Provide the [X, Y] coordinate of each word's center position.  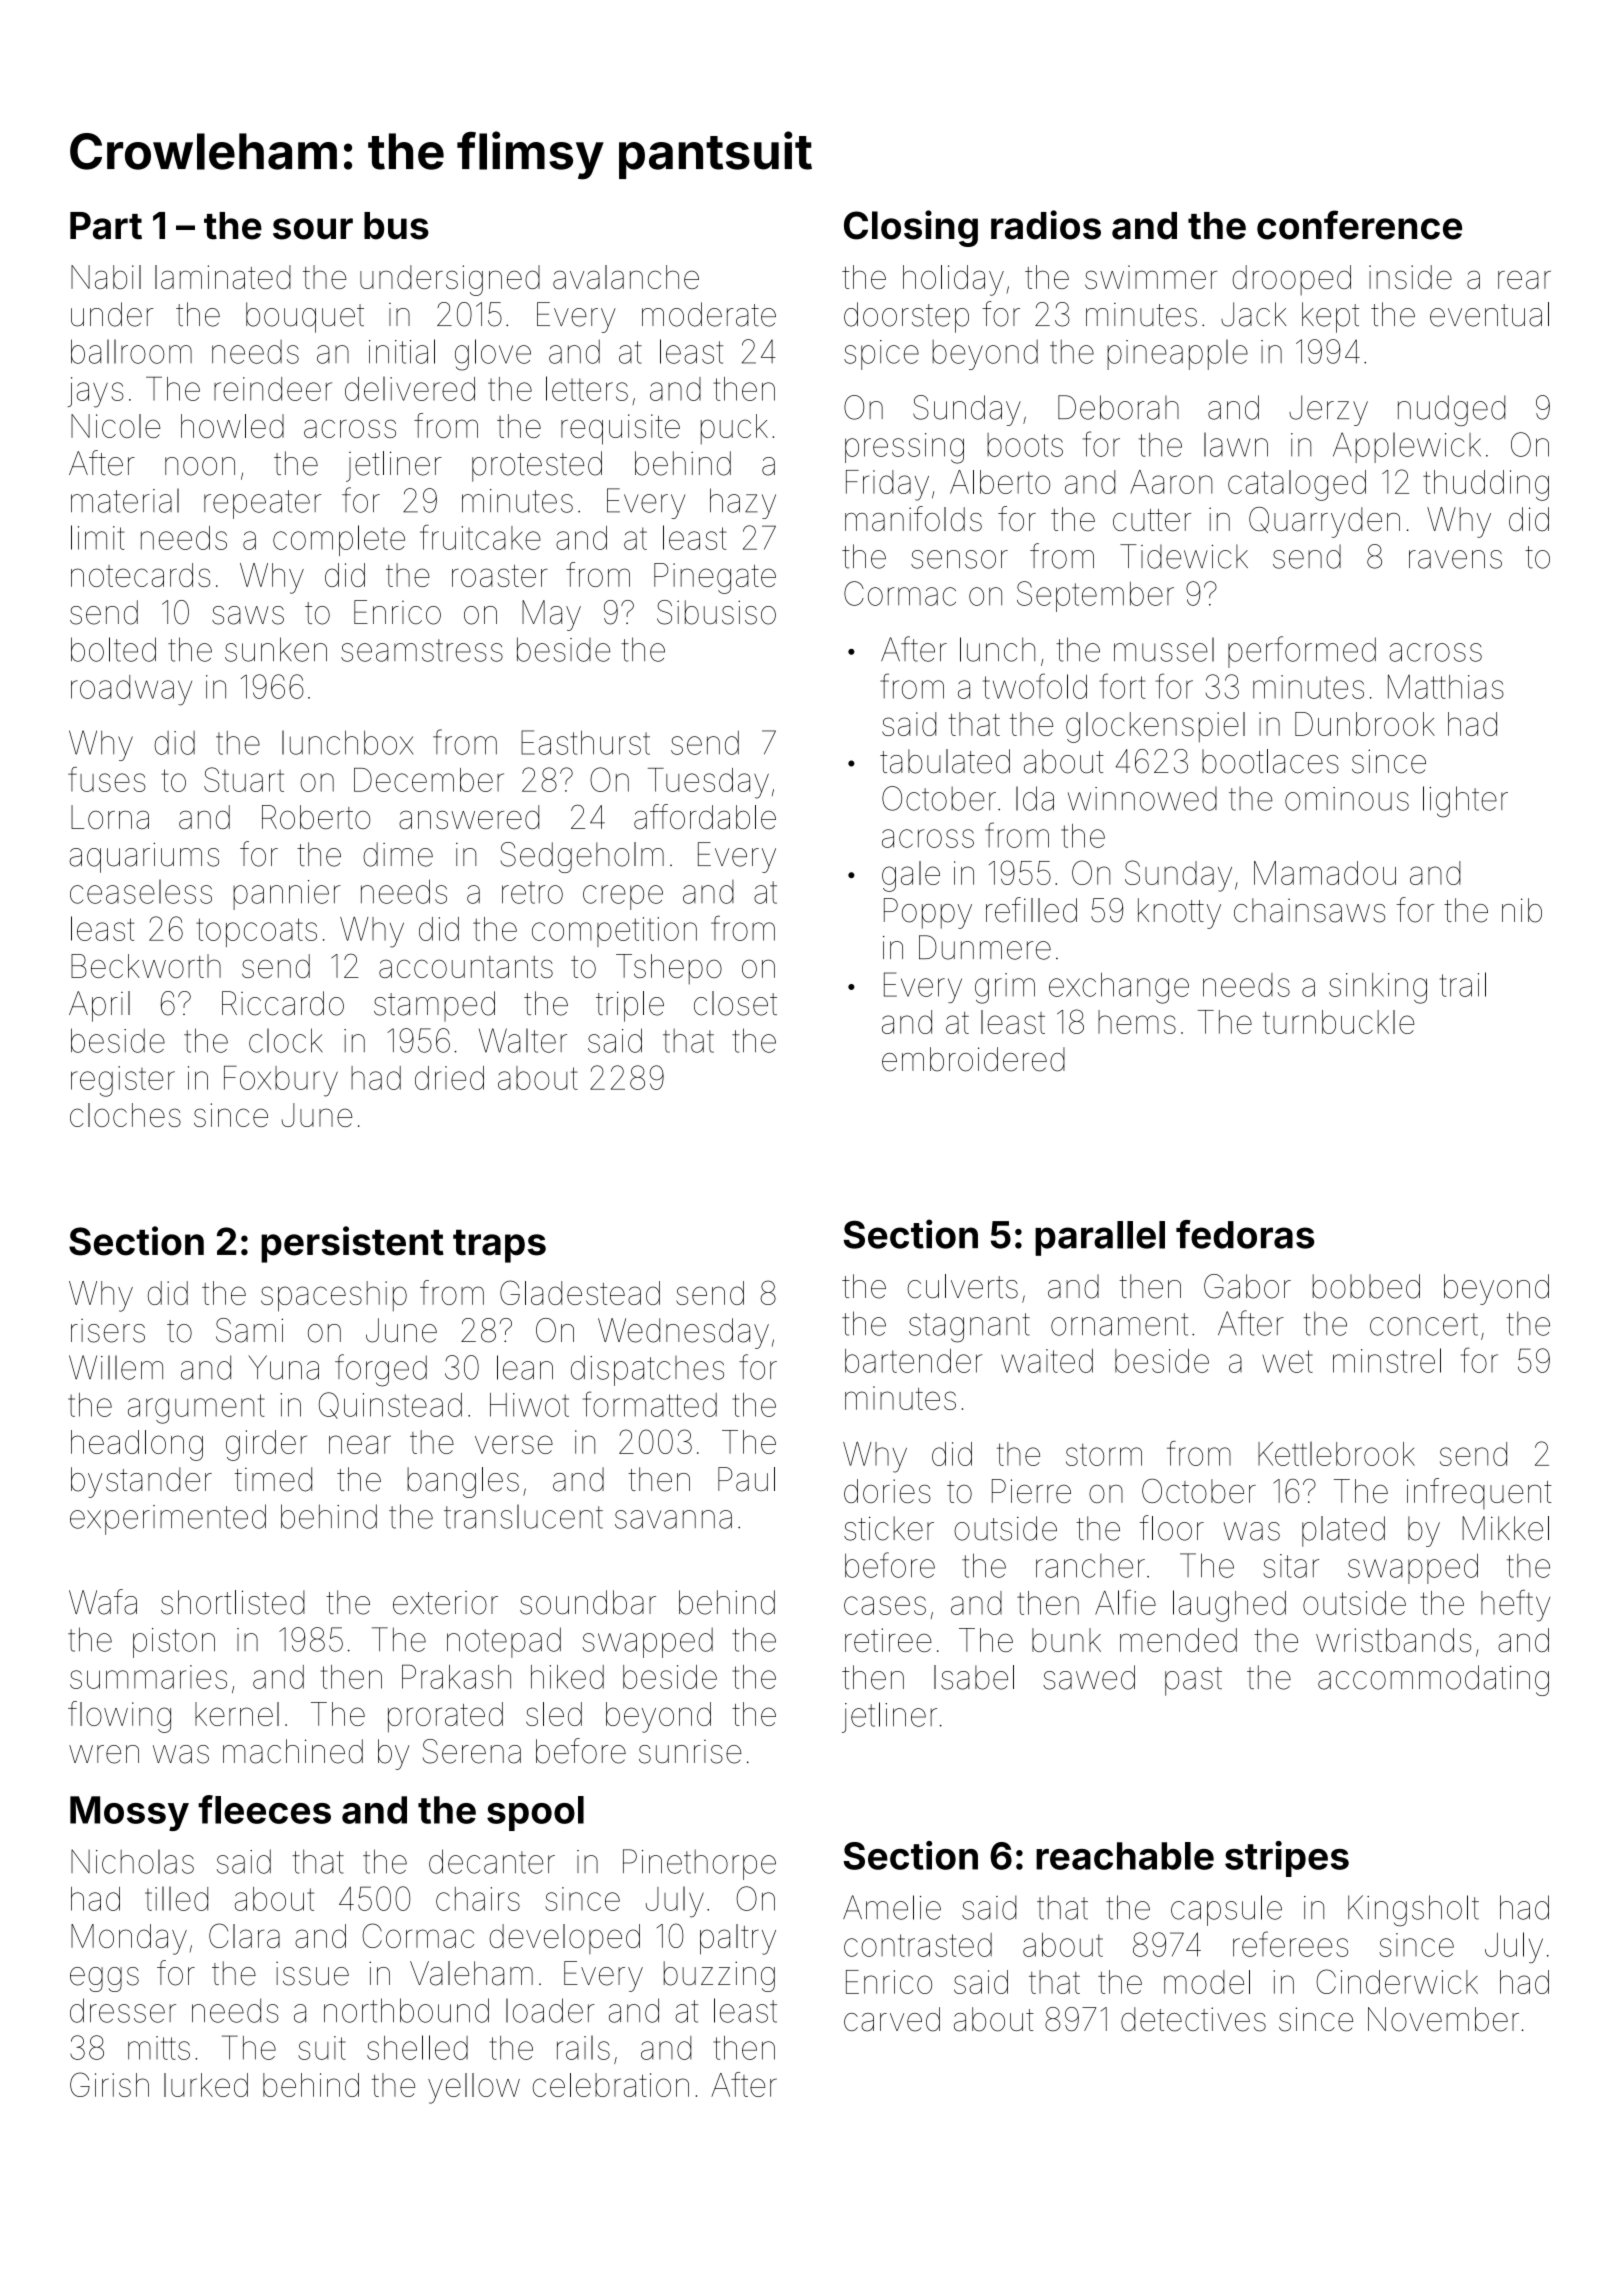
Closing [911, 228]
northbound [406, 2010]
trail [1463, 984]
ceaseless [141, 891]
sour [313, 229]
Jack [1254, 314]
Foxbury [281, 1081]
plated [1343, 1531]
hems [1137, 1022]
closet [735, 1003]
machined [293, 1751]
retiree [888, 1640]
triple [630, 1006]
